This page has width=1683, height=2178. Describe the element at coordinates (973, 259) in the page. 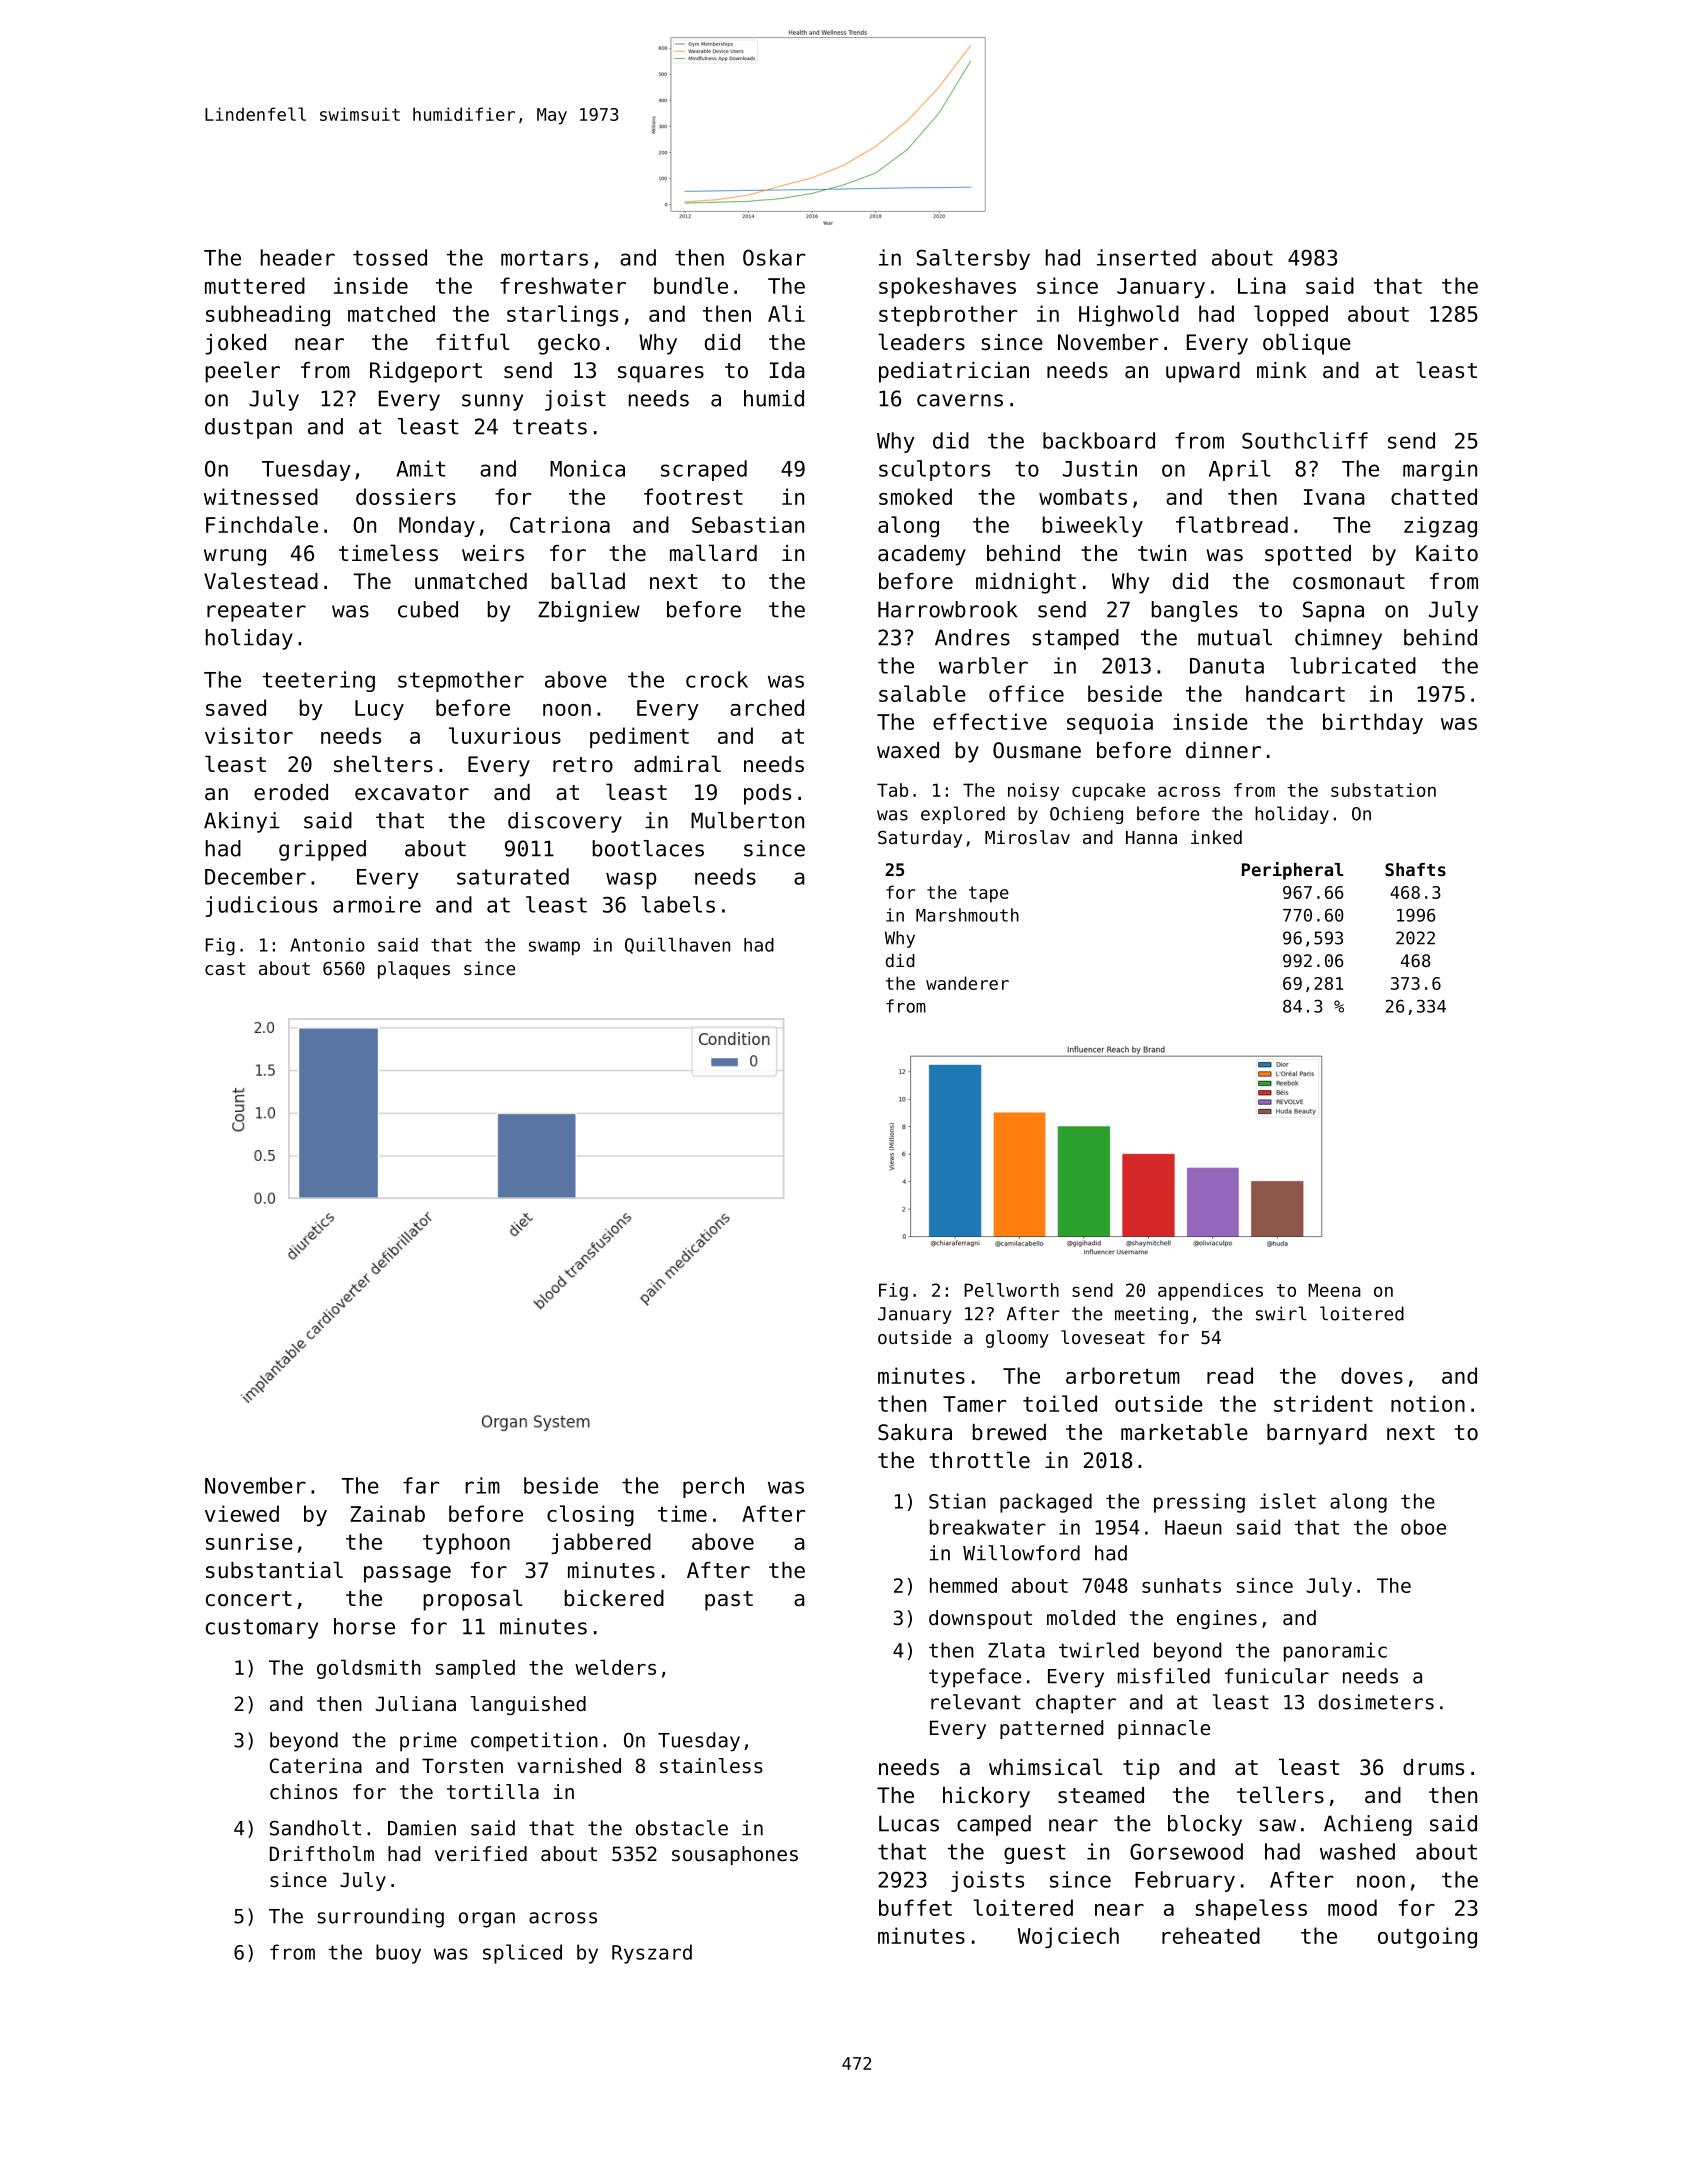

I see `Saltersby` at that location.
